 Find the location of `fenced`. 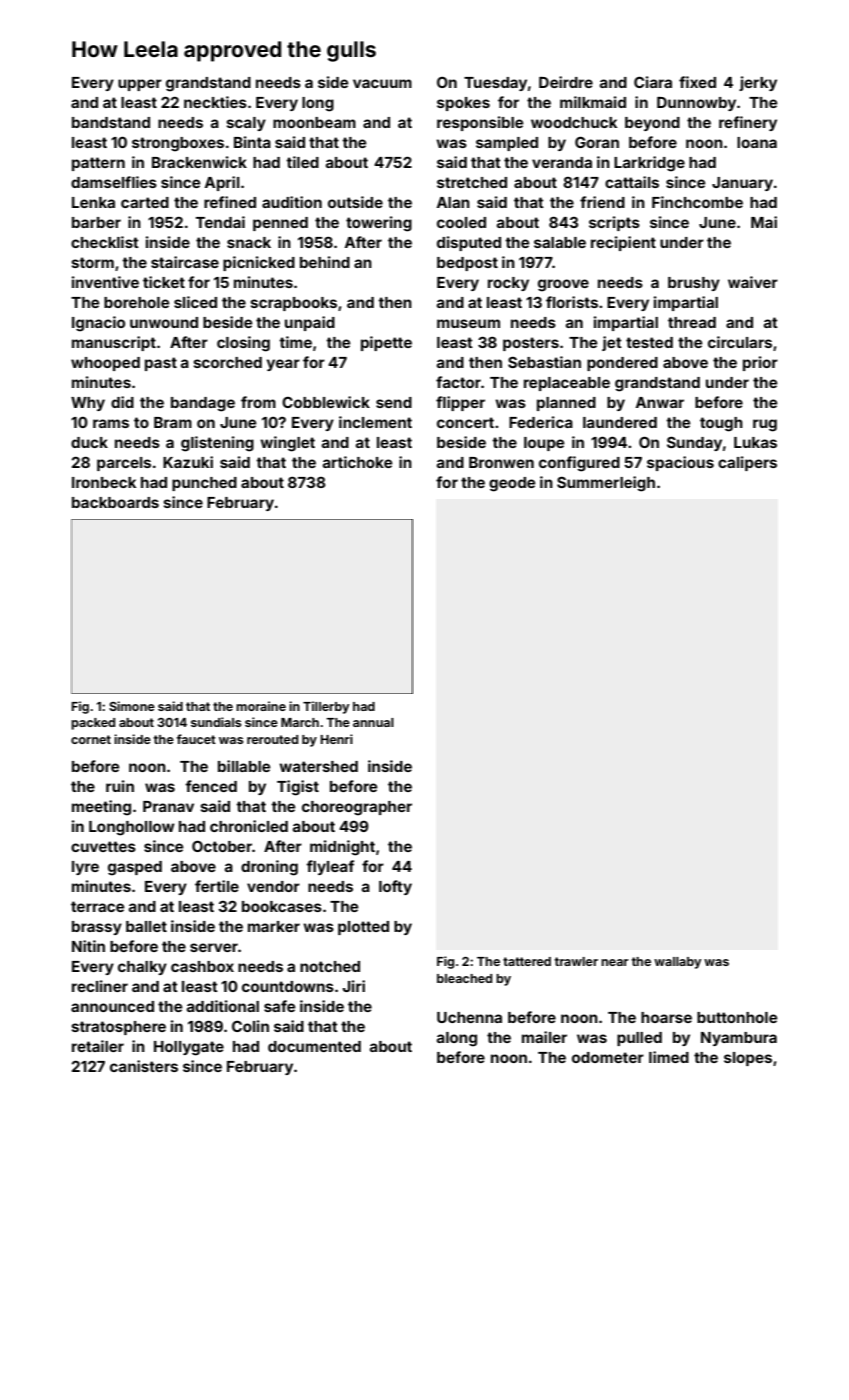

fenced is located at coordinates (211, 786).
